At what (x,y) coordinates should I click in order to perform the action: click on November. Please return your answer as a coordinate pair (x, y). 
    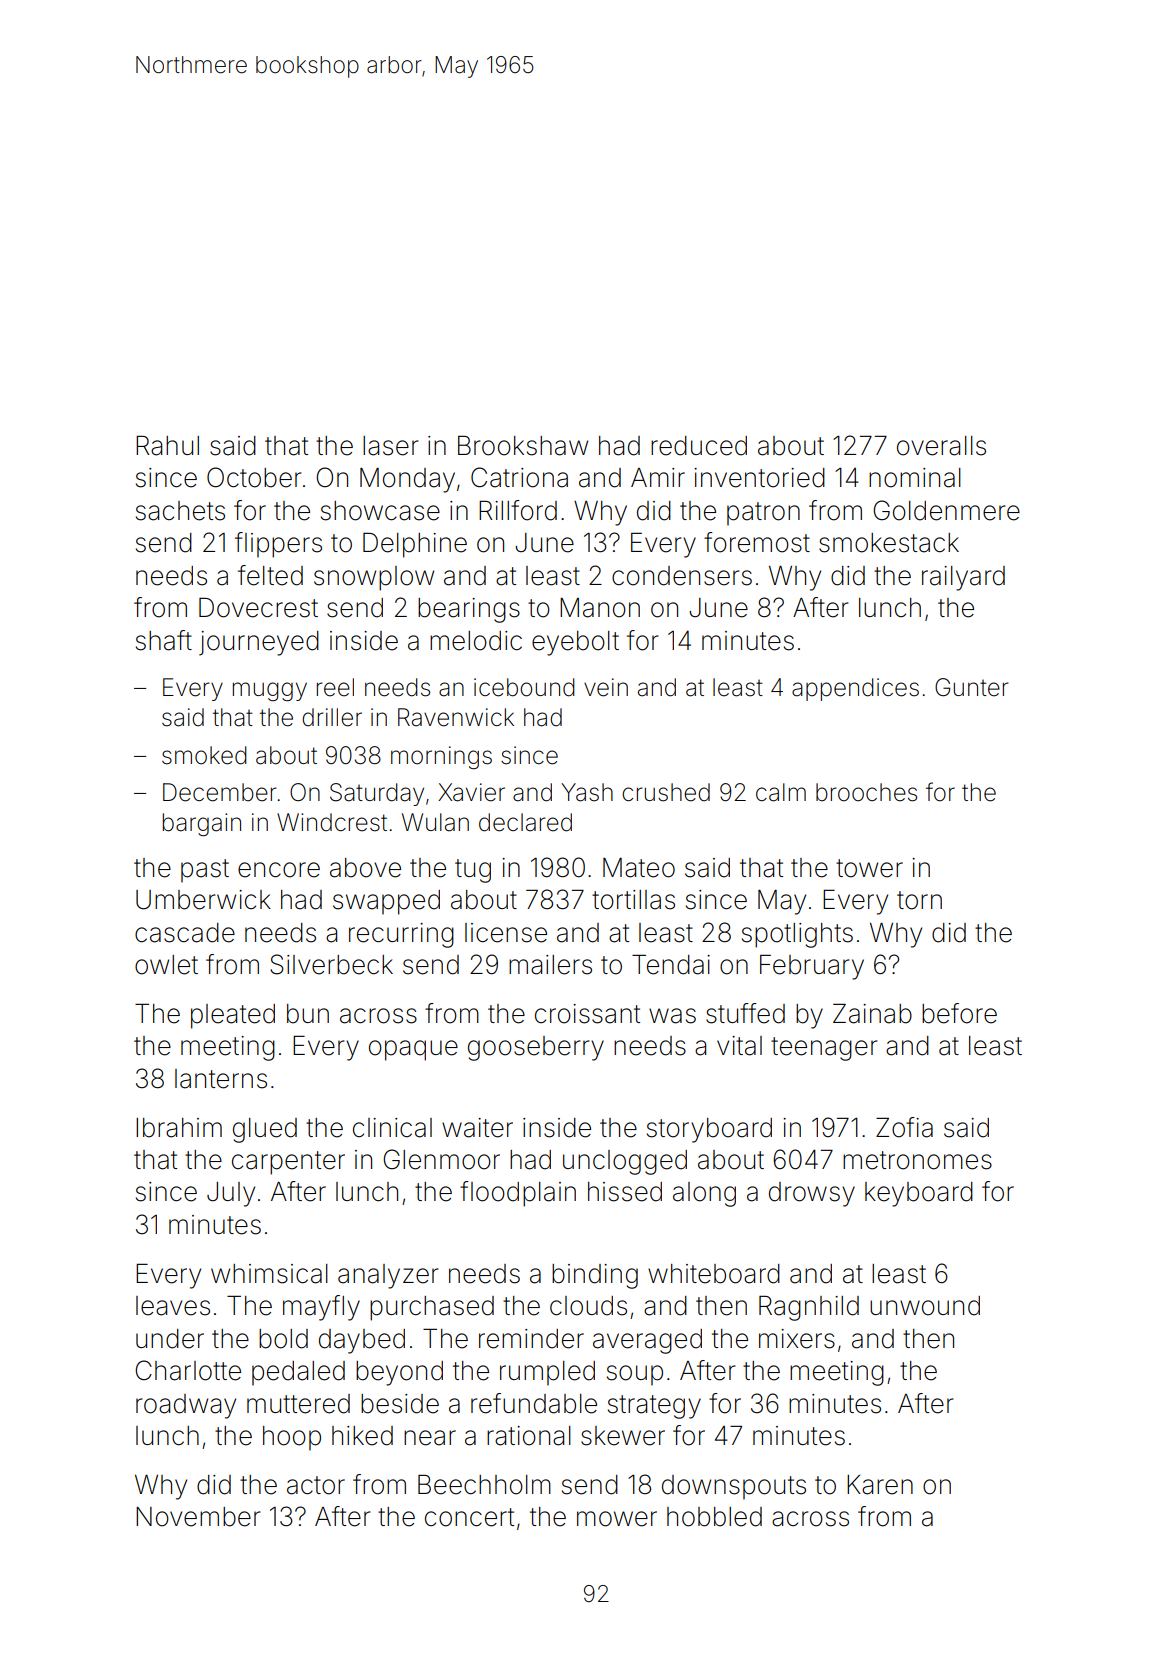
    Looking at the image, I should click on (198, 1517).
